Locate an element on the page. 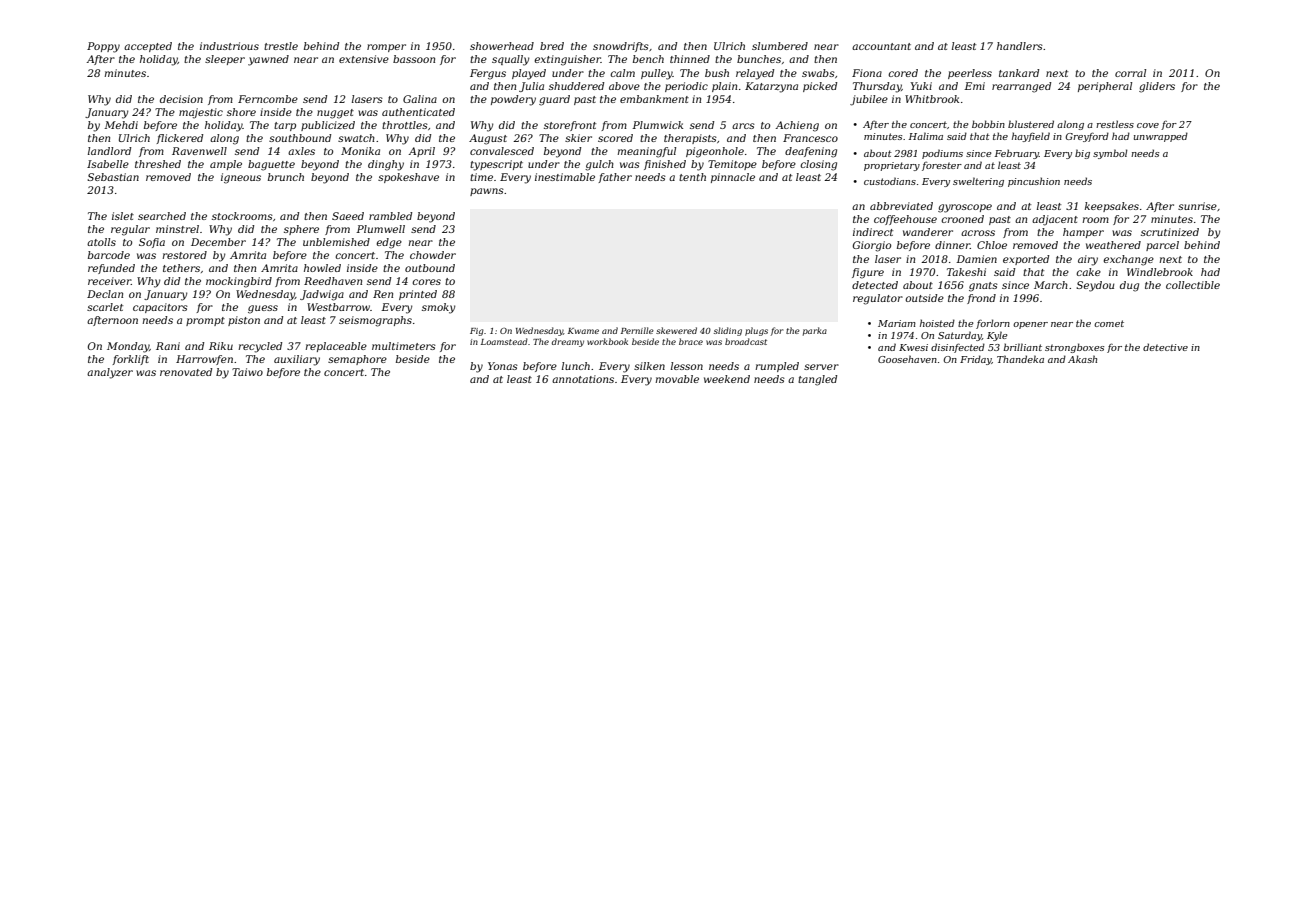 The width and height of the document is (1308, 924). movable is located at coordinates (677, 379).
